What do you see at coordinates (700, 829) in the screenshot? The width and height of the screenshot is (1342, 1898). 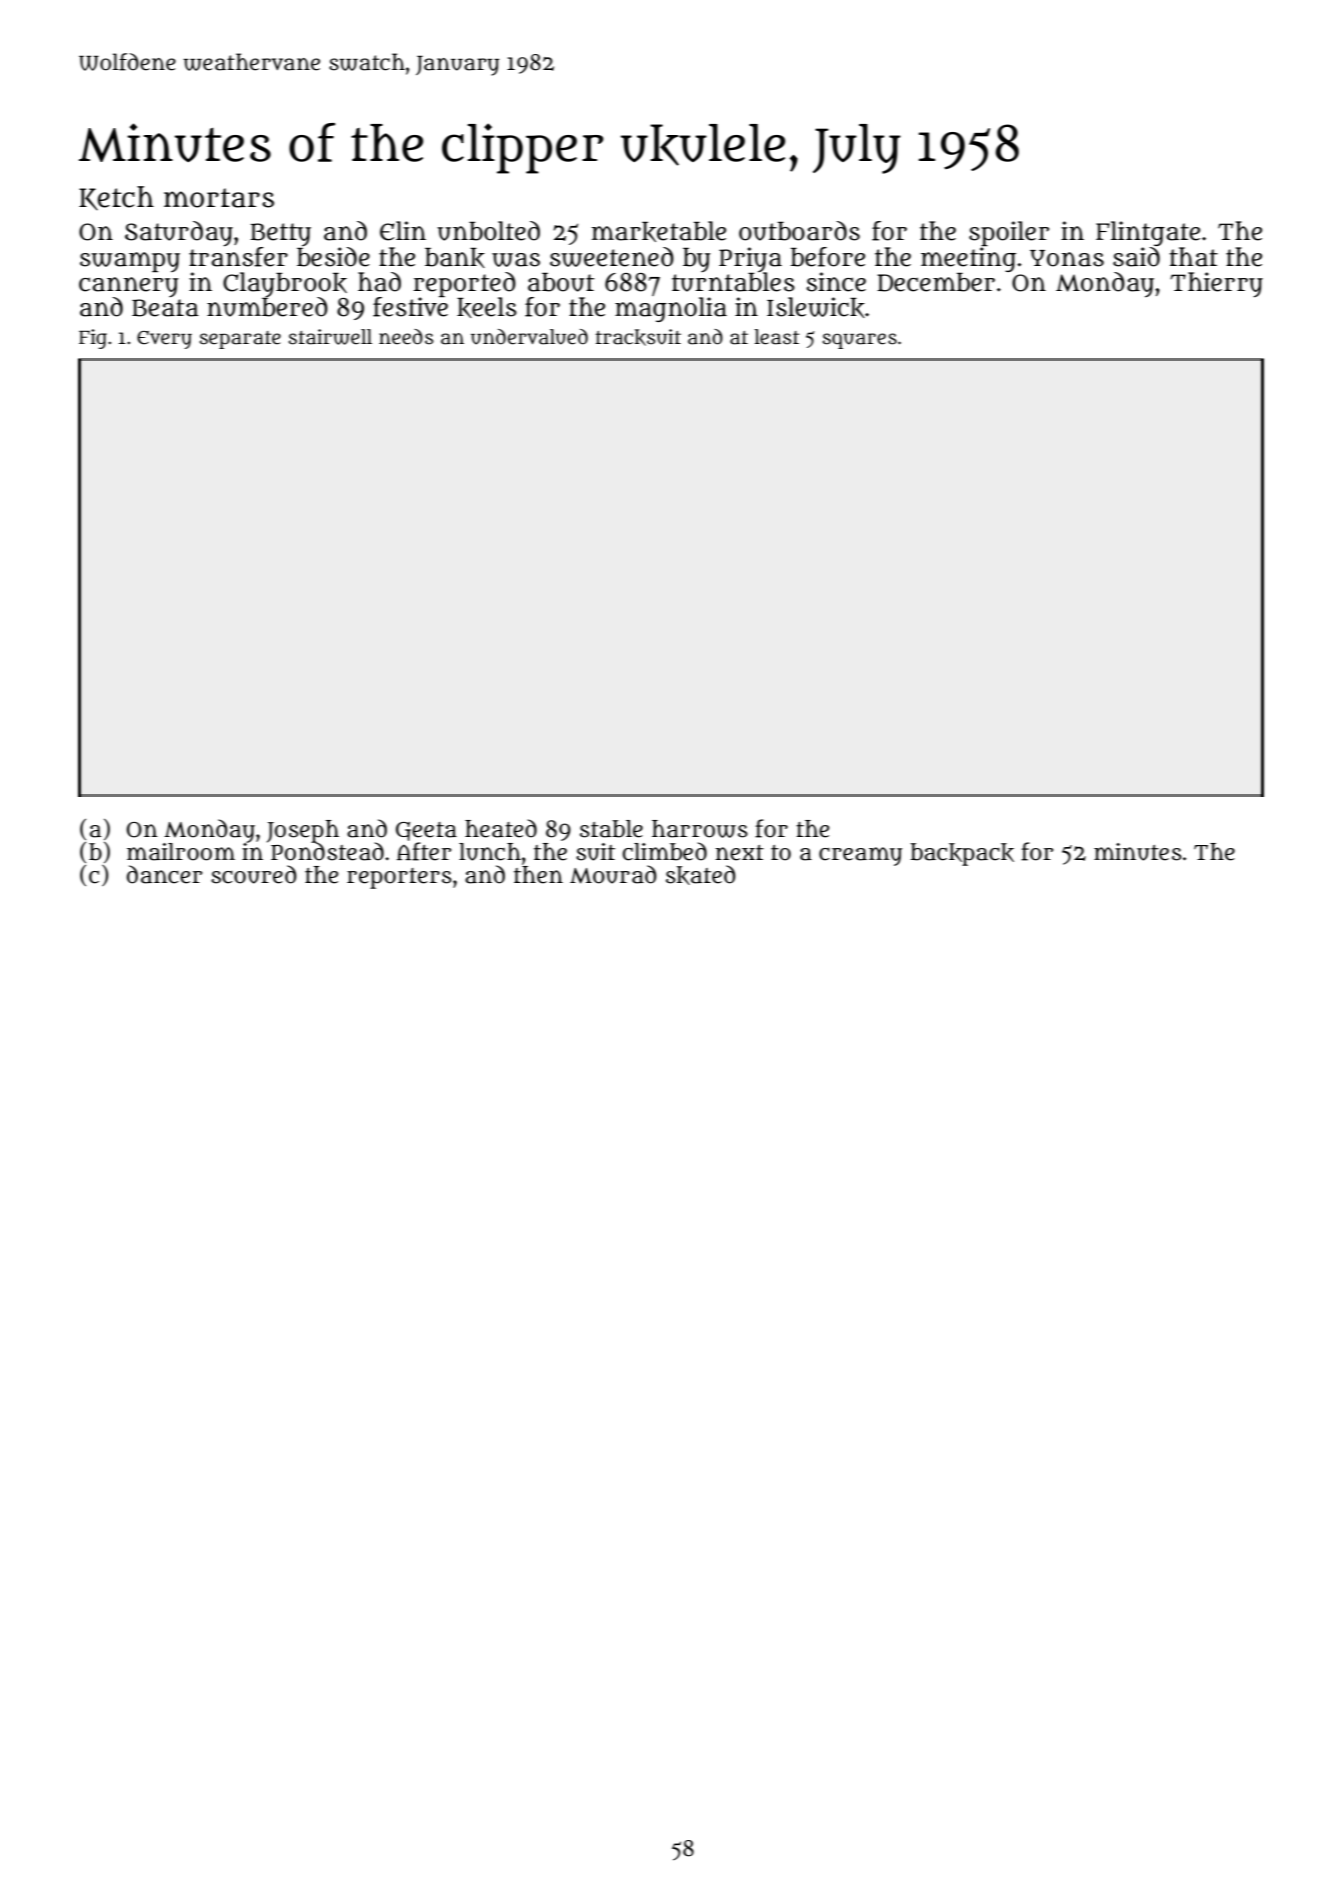 I see `harrows` at bounding box center [700, 829].
